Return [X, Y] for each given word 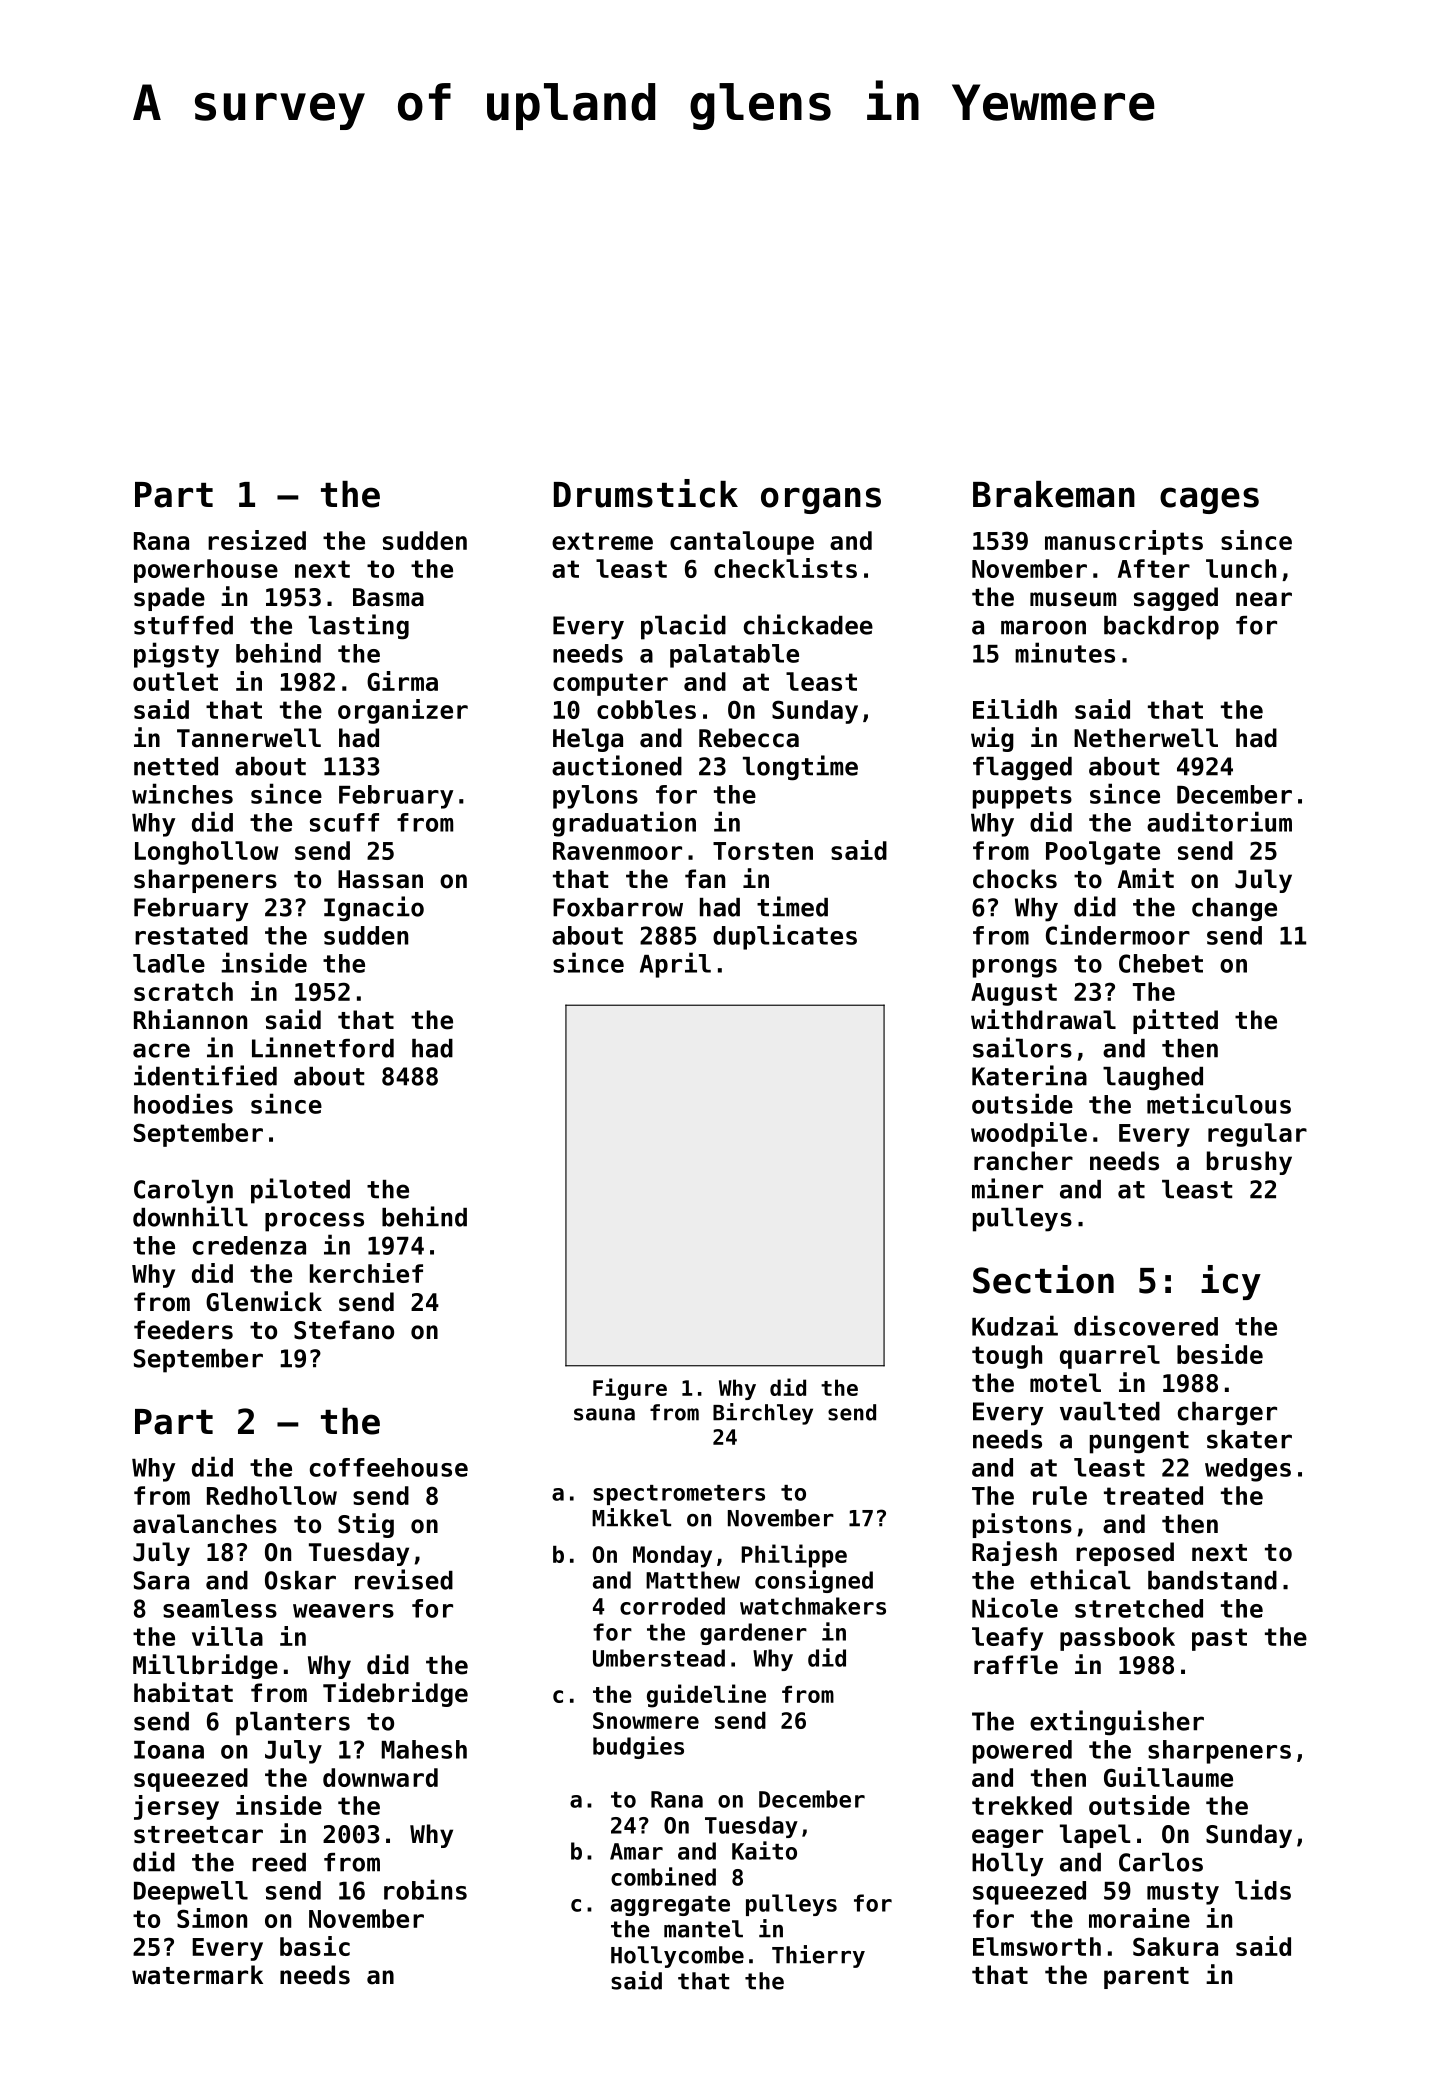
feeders [183, 1330]
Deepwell [191, 1893]
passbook [1117, 1639]
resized [257, 540]
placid [683, 627]
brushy [1249, 1163]
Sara [161, 1580]
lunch [1241, 568]
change [1234, 910]
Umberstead [659, 1658]
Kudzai [1015, 1325]
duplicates [785, 937]
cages [1209, 500]
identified [205, 1075]
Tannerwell [249, 738]
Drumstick [646, 493]
